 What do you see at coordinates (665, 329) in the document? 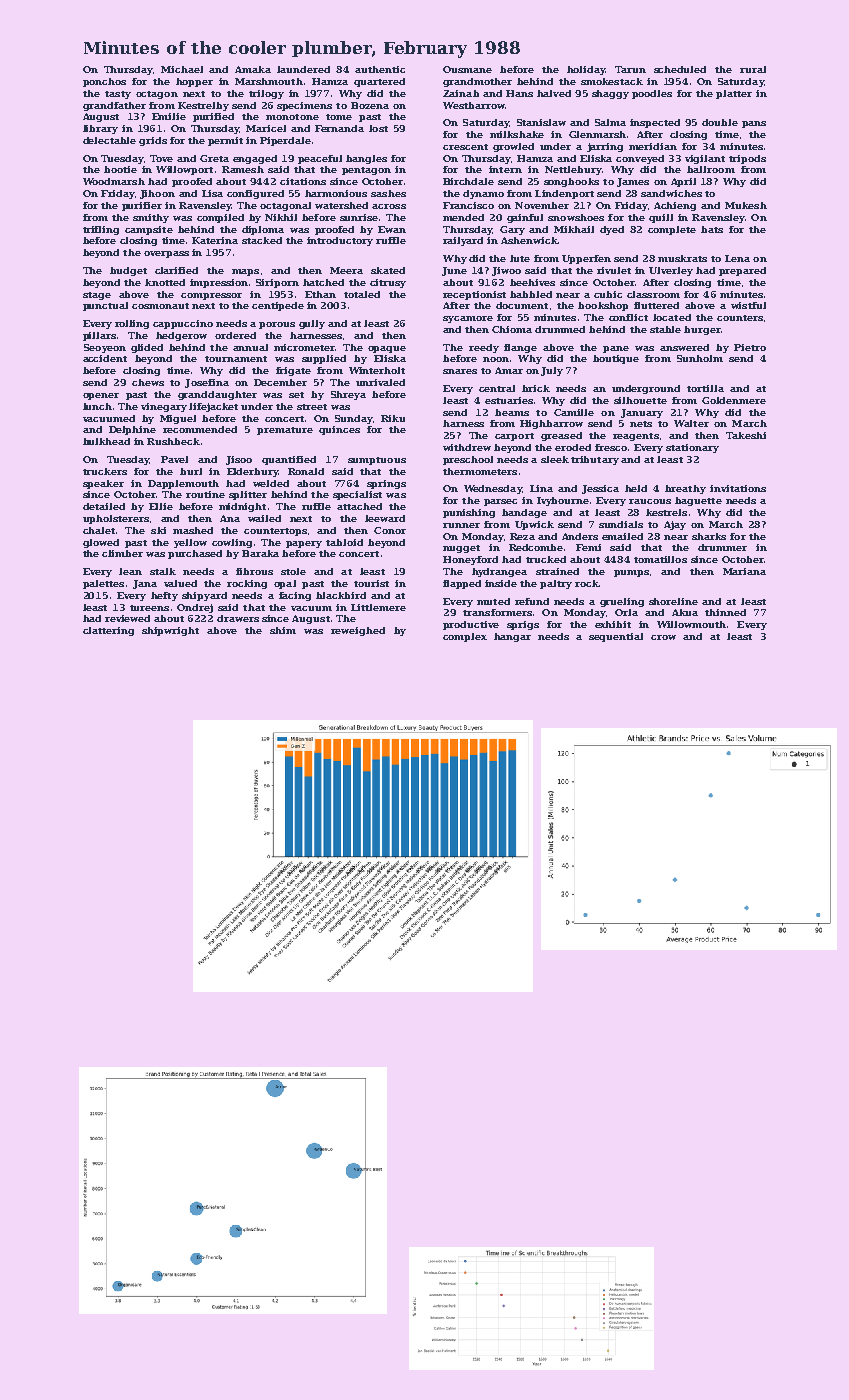
I see `stable` at bounding box center [665, 329].
